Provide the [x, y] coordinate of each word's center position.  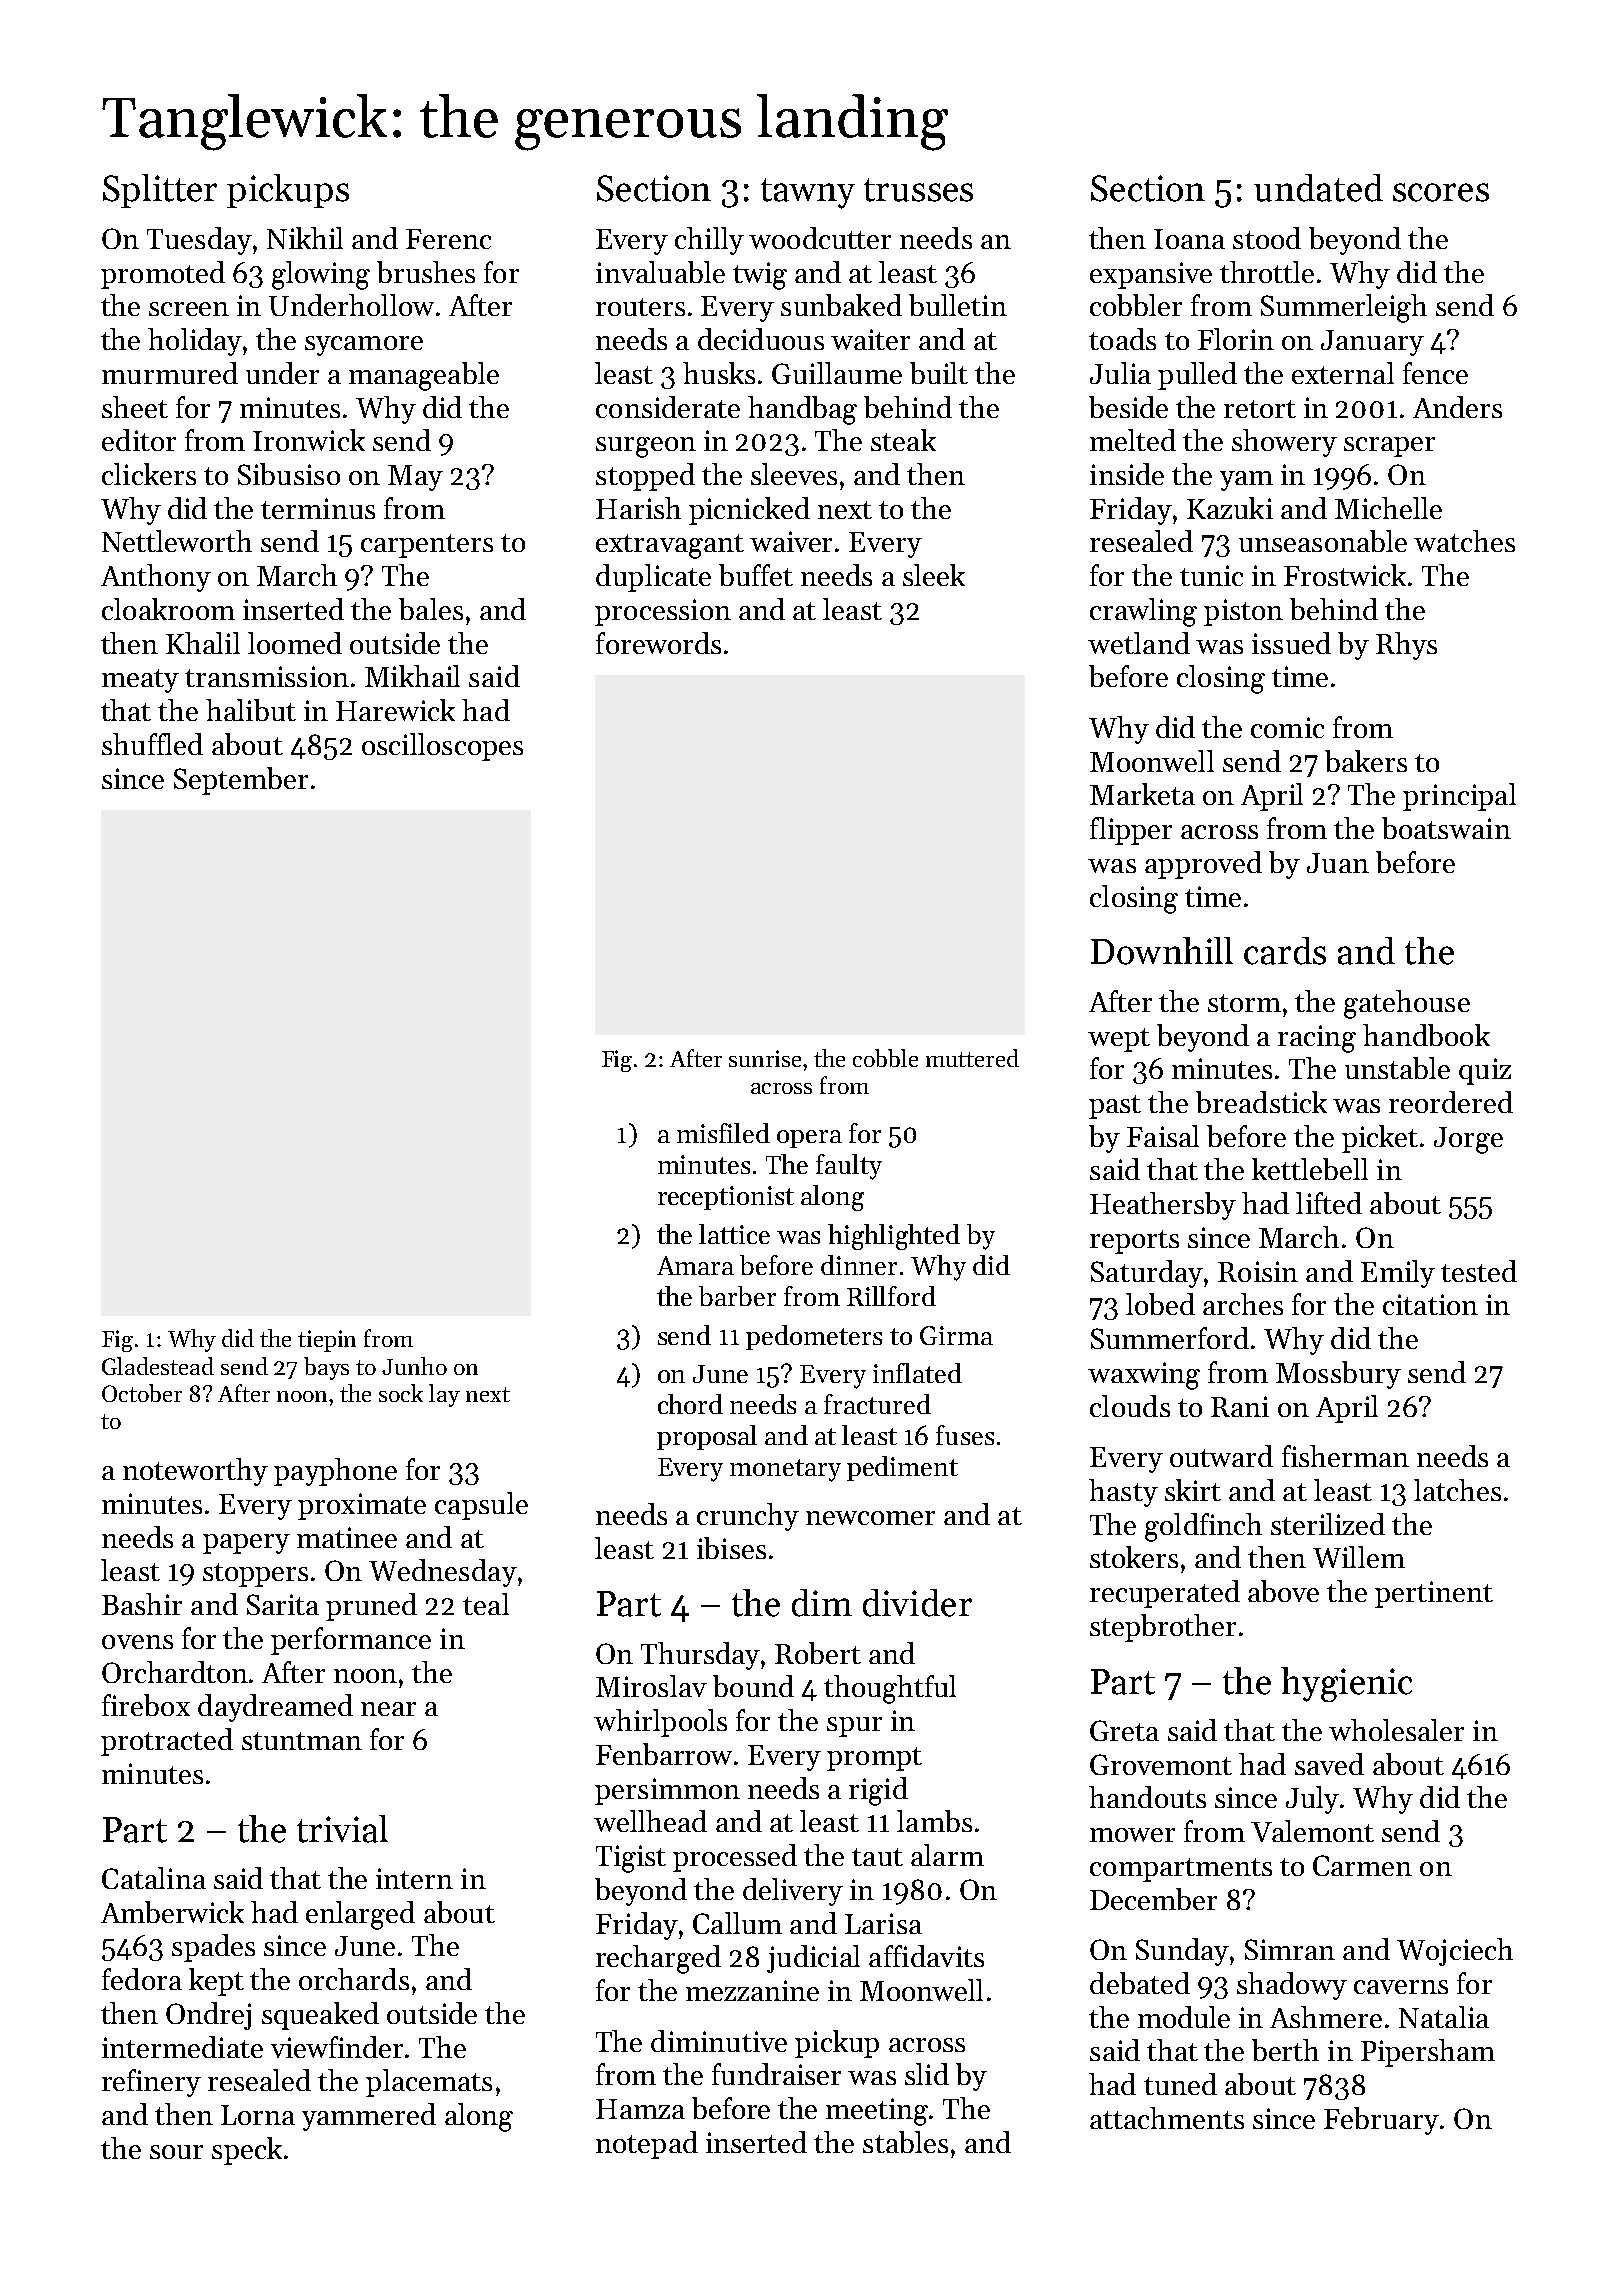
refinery [151, 2083]
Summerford [1170, 1338]
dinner [859, 1265]
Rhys [1406, 646]
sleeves [794, 474]
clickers [149, 474]
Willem [1359, 1557]
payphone [335, 1472]
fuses [965, 1435]
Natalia [1444, 2017]
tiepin [327, 1341]
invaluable [660, 272]
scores [1441, 192]
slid [927, 2074]
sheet [135, 407]
